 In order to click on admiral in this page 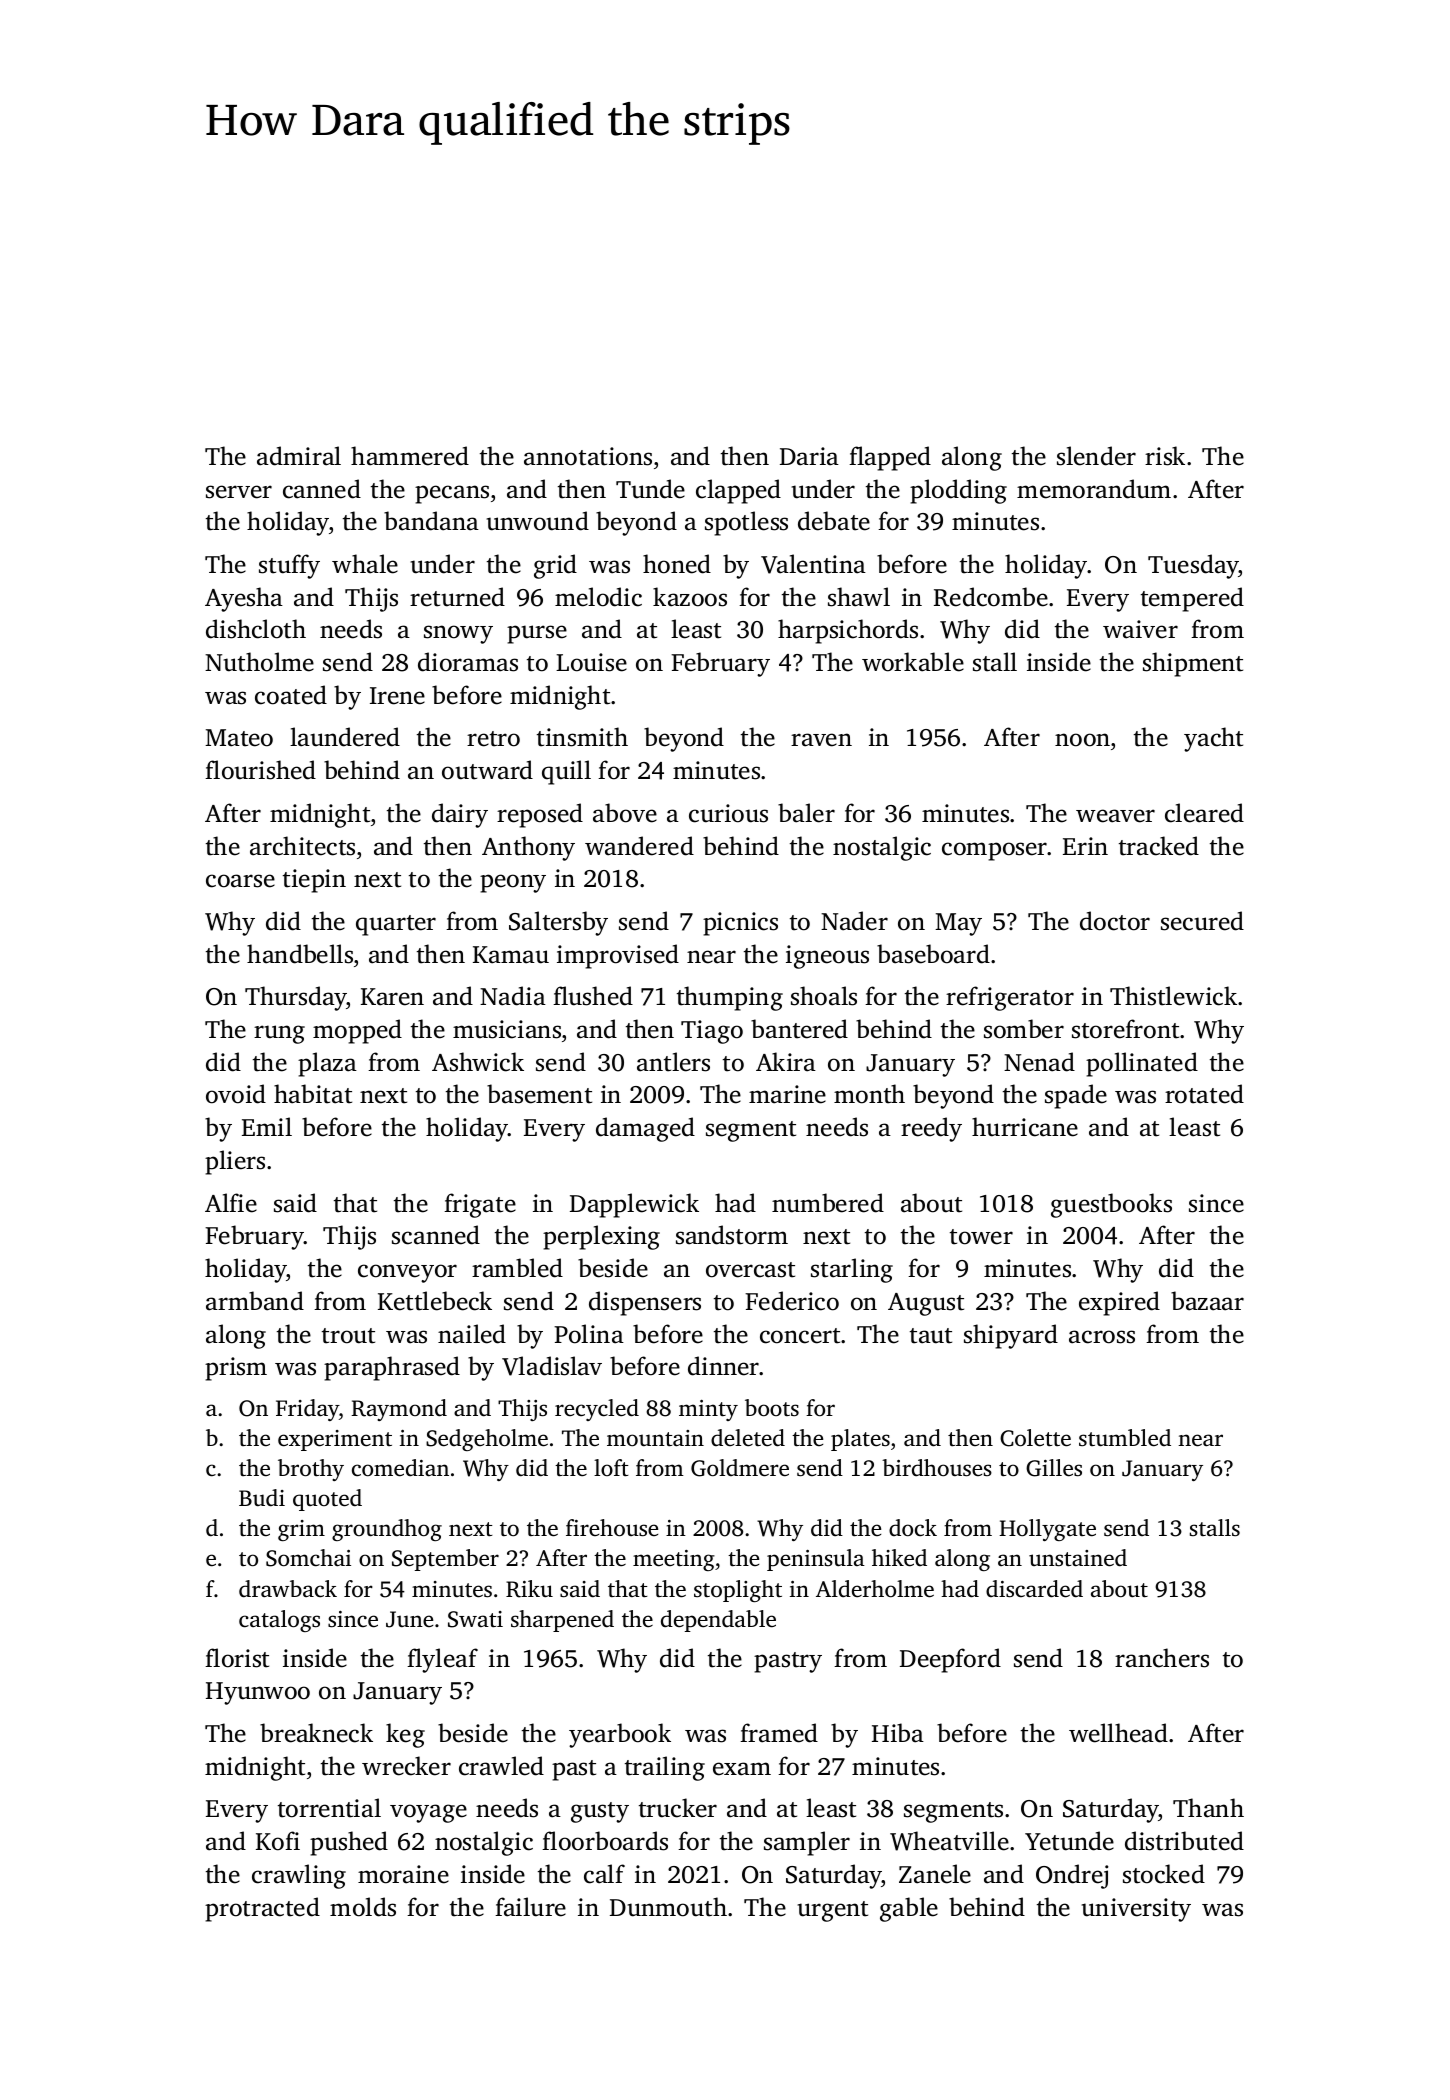, I will do `click(299, 456)`.
